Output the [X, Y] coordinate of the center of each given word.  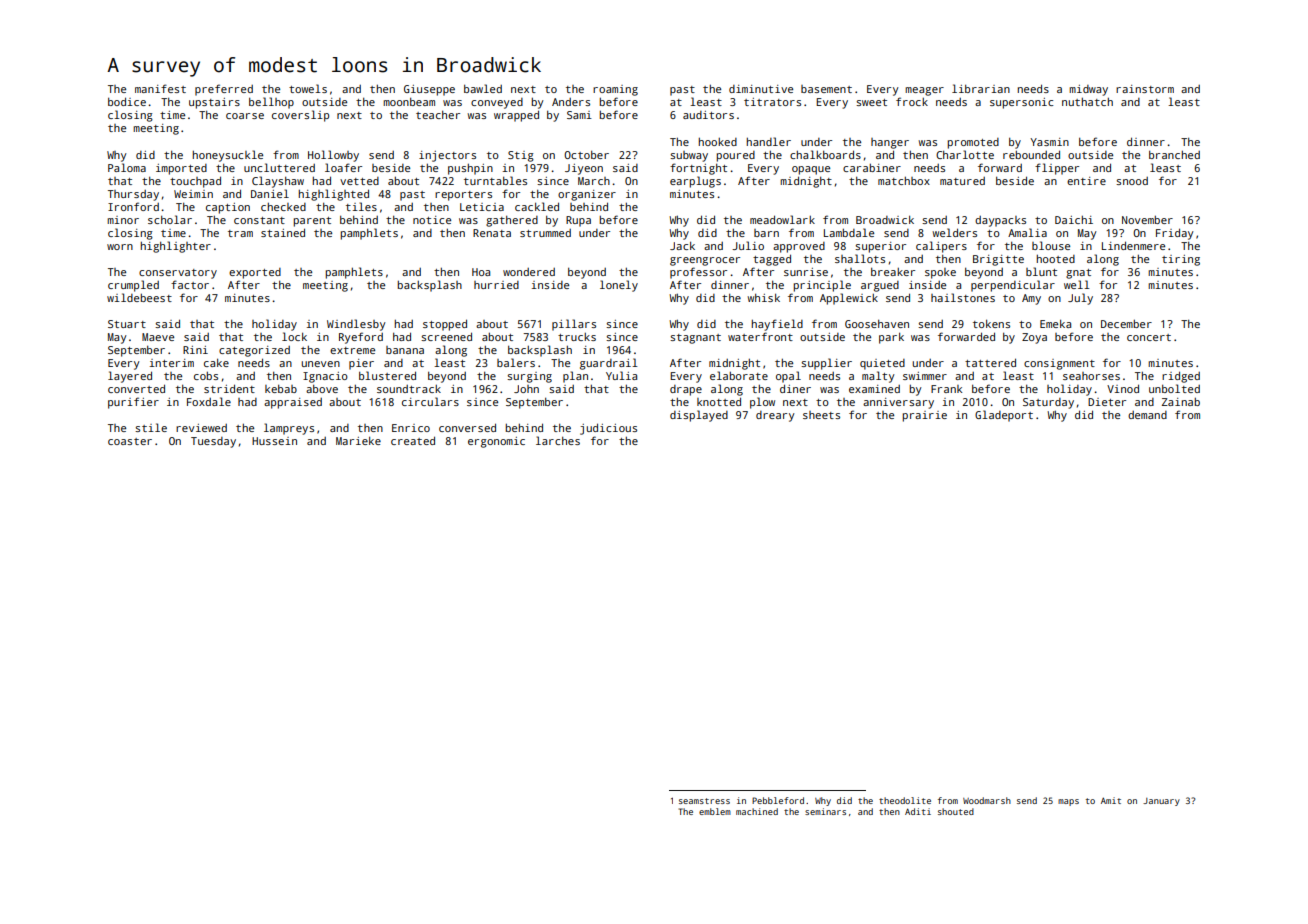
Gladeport [1004, 416]
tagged [772, 260]
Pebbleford [778, 800]
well [1077, 284]
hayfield [777, 325]
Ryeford [361, 338]
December [1126, 324]
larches [558, 440]
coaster [130, 441]
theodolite [905, 800]
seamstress [704, 801]
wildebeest [139, 297]
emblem [715, 811]
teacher [438, 115]
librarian [981, 88]
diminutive [761, 89]
